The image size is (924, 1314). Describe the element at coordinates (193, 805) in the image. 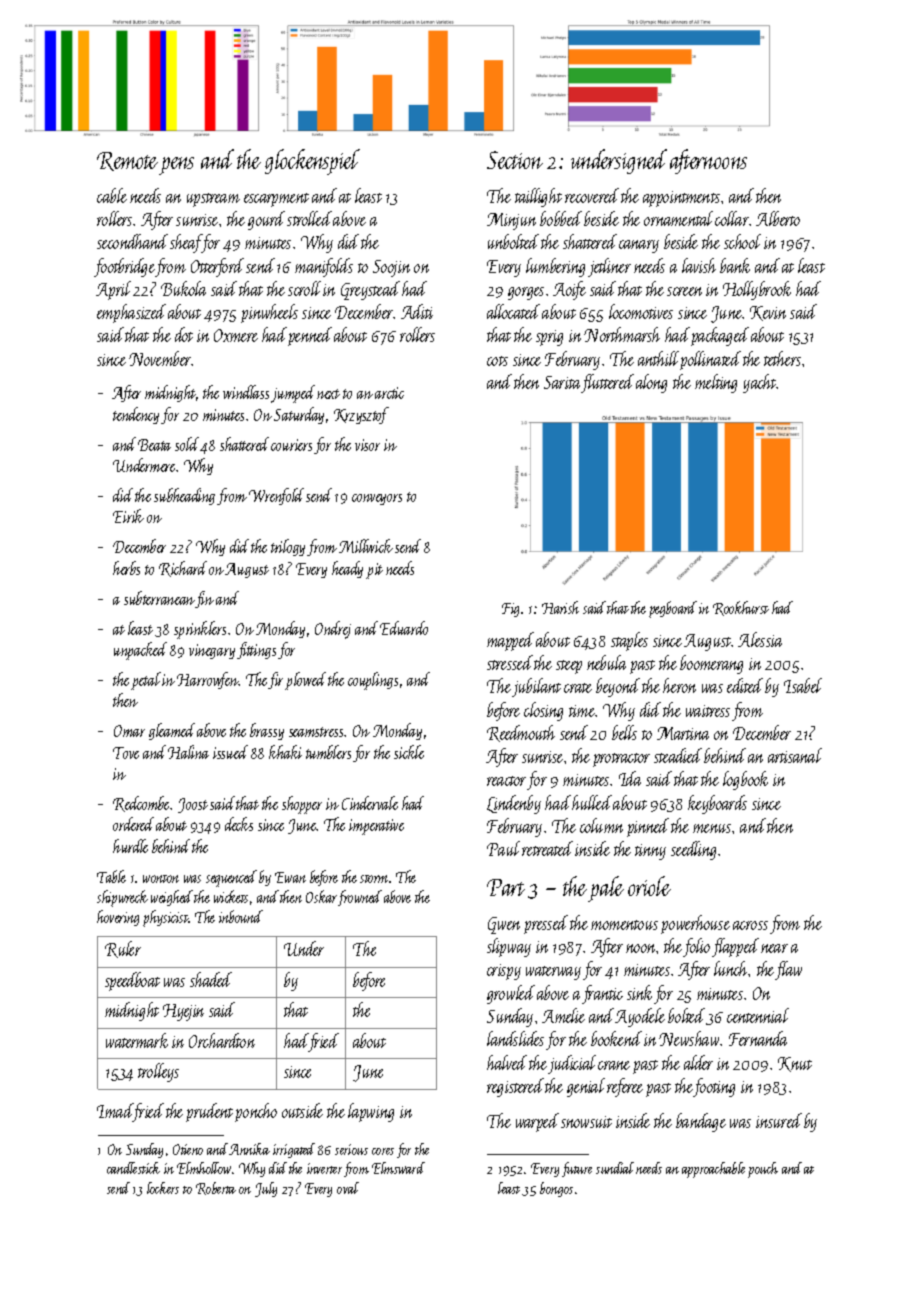

I see `Joost` at that location.
